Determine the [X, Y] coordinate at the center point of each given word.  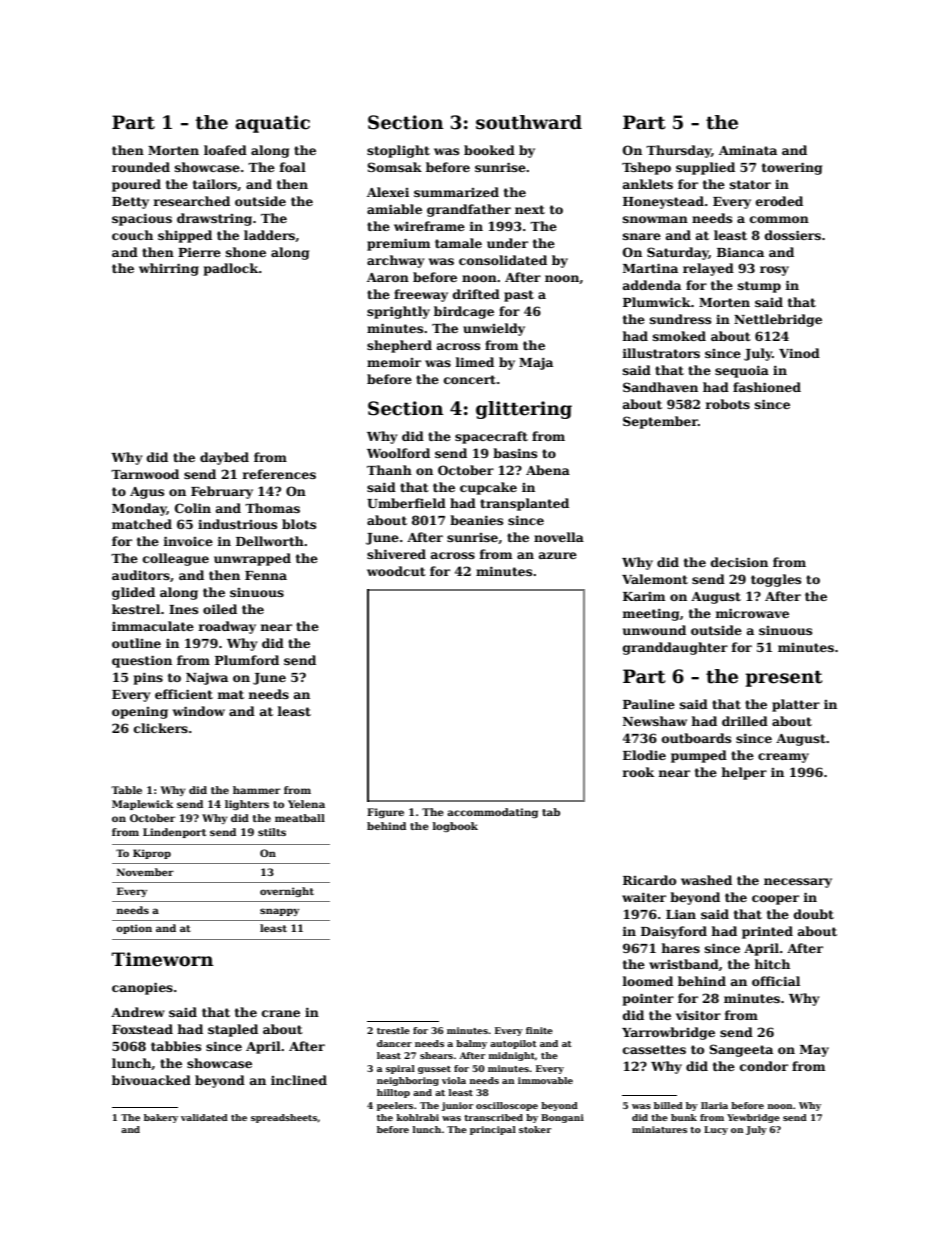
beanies [476, 520]
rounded [141, 167]
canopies [142, 988]
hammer [256, 790]
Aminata [748, 150]
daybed [224, 458]
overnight [287, 892]
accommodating [492, 813]
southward [529, 122]
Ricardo [649, 880]
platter [796, 705]
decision [739, 562]
